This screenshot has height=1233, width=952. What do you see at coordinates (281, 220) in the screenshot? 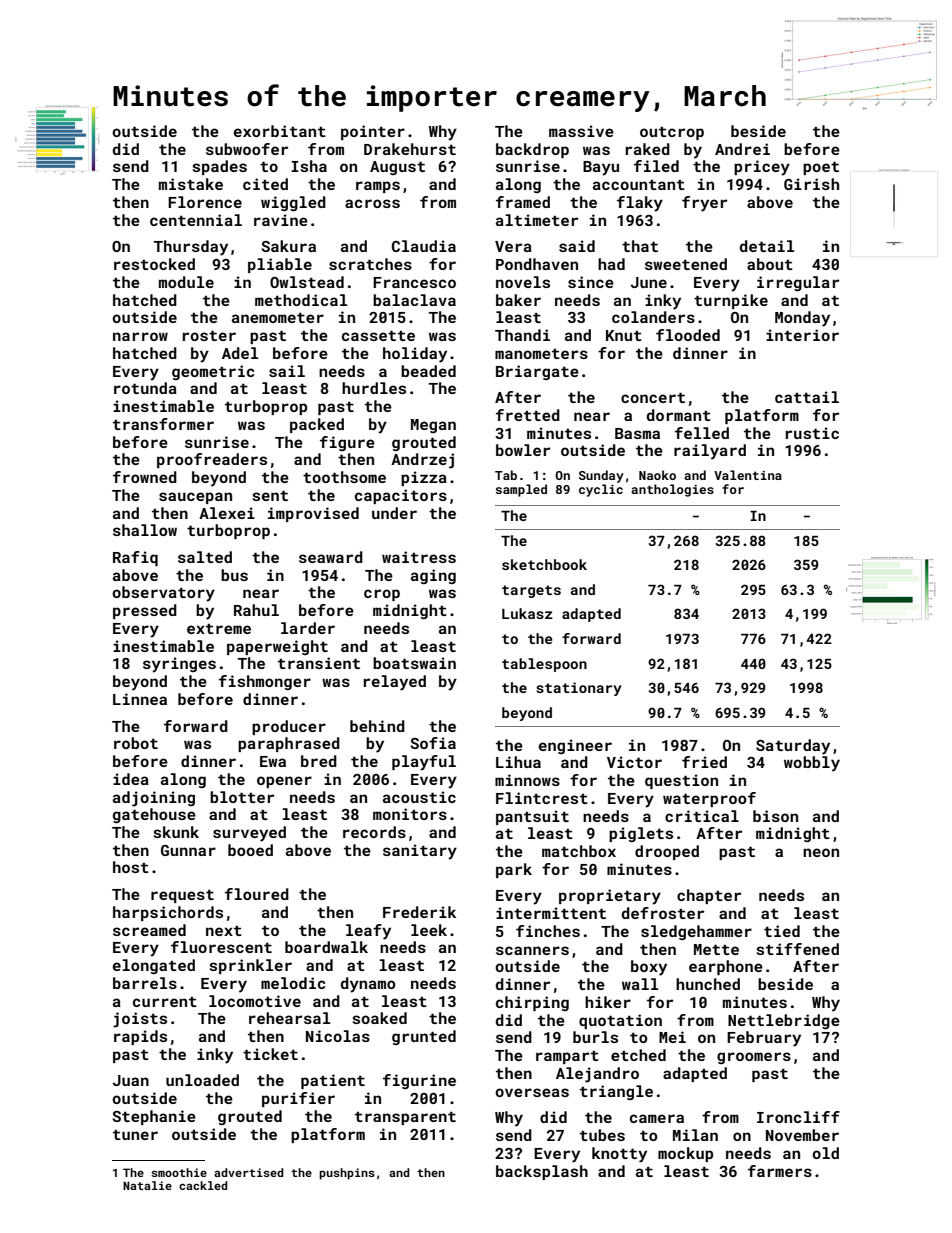
I see `ravine` at bounding box center [281, 220].
